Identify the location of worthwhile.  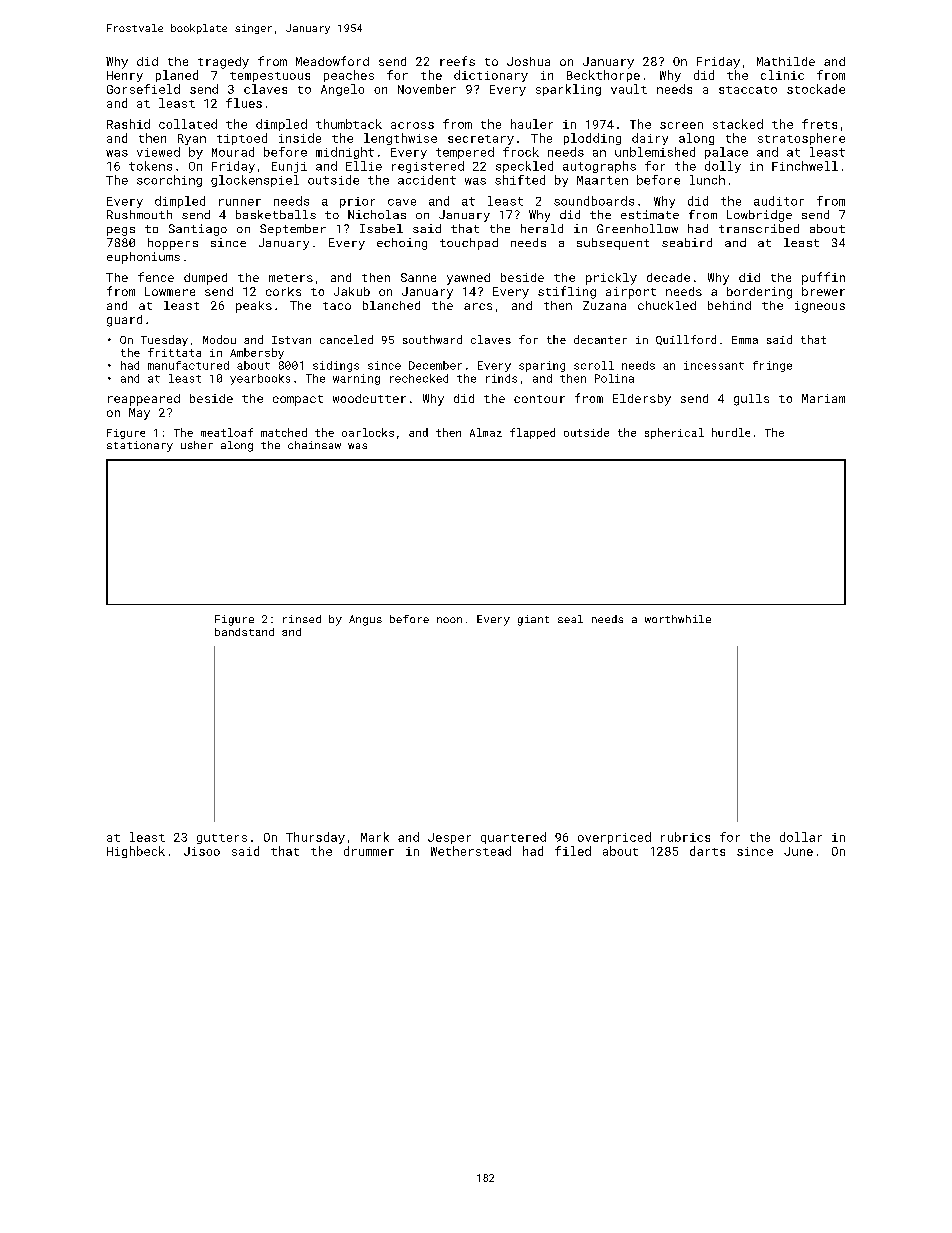
(678, 619).
